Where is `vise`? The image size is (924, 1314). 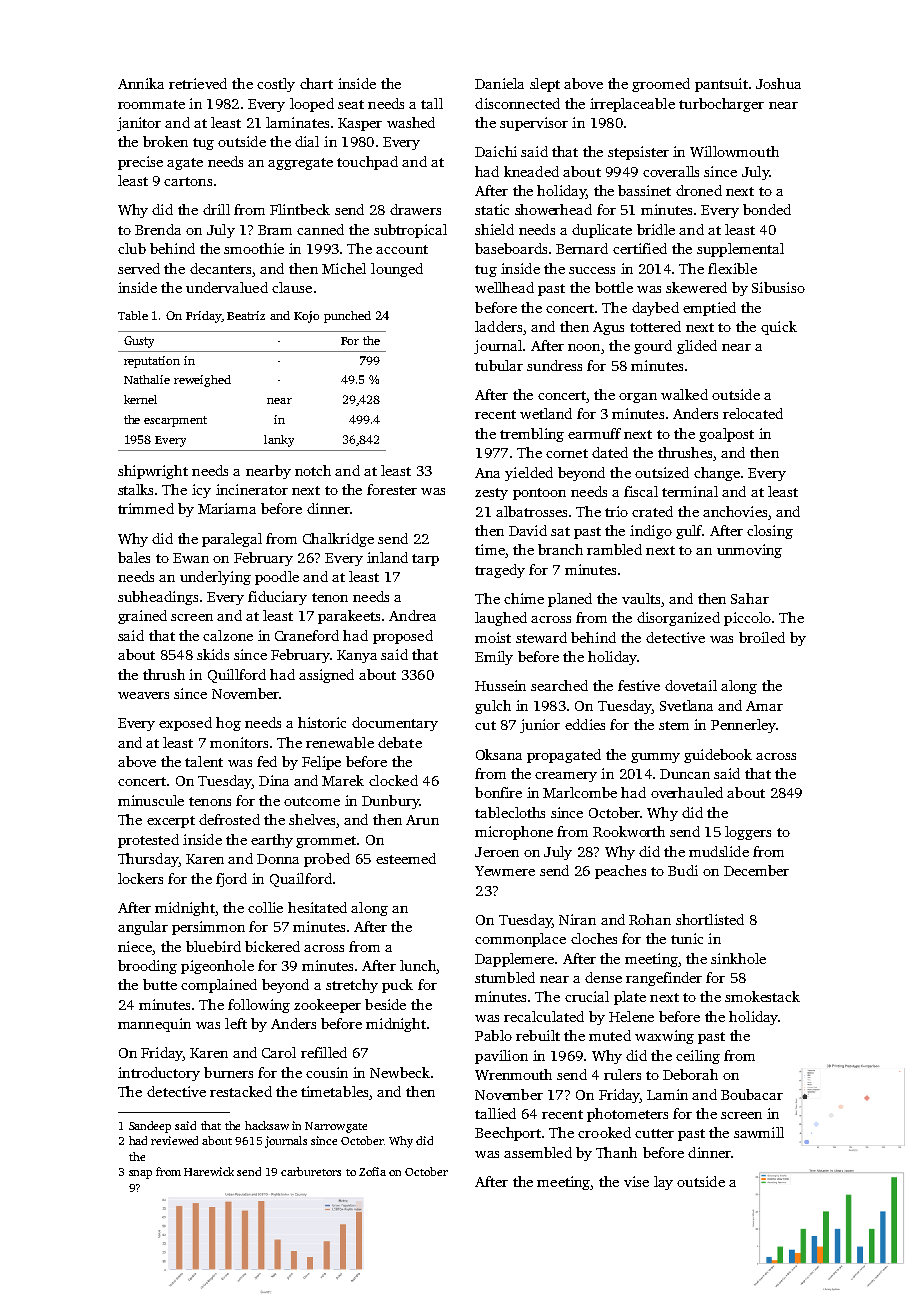
vise is located at coordinates (636, 1181).
